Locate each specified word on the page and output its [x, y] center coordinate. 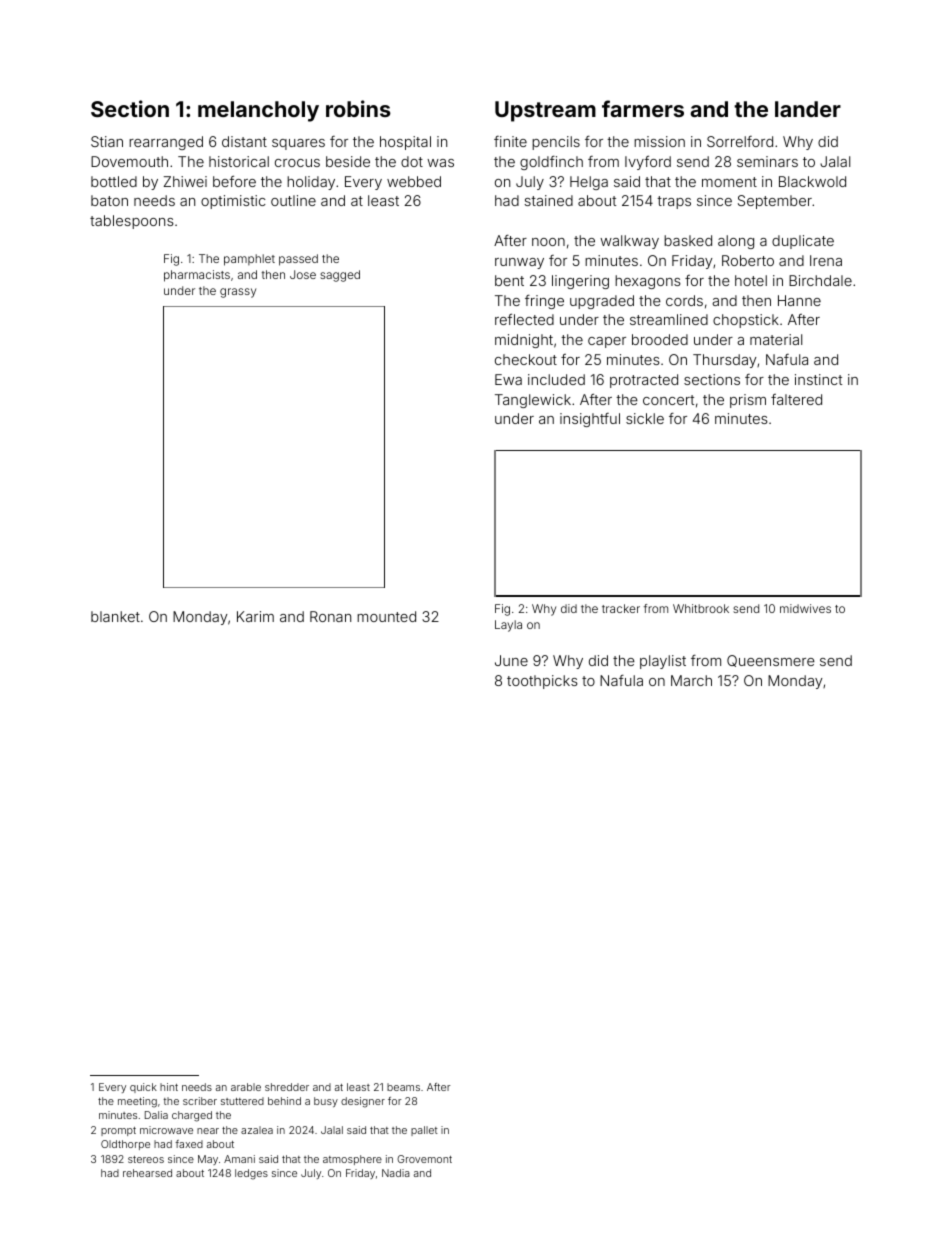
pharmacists [197, 276]
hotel [751, 280]
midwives [805, 608]
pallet [424, 1131]
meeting [137, 1102]
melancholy [258, 111]
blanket [115, 616]
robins [358, 108]
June [511, 660]
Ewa [508, 379]
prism [748, 401]
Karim [255, 616]
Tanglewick [533, 401]
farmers [643, 108]
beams [403, 1087]
